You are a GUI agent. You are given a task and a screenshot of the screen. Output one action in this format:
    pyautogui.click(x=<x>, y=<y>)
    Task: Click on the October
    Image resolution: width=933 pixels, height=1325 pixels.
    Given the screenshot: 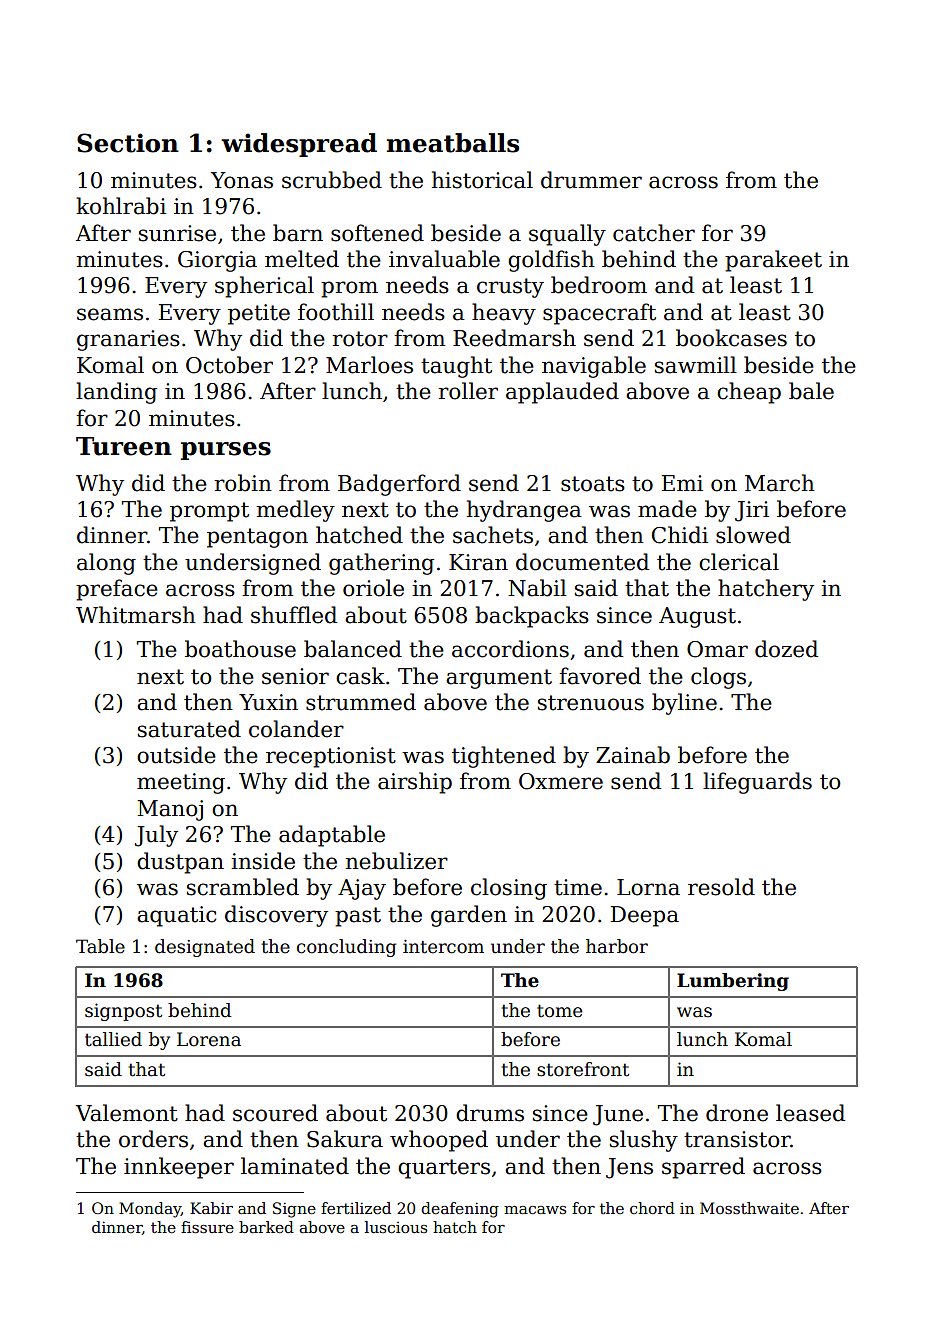 What is the action you would take?
    pyautogui.click(x=229, y=365)
